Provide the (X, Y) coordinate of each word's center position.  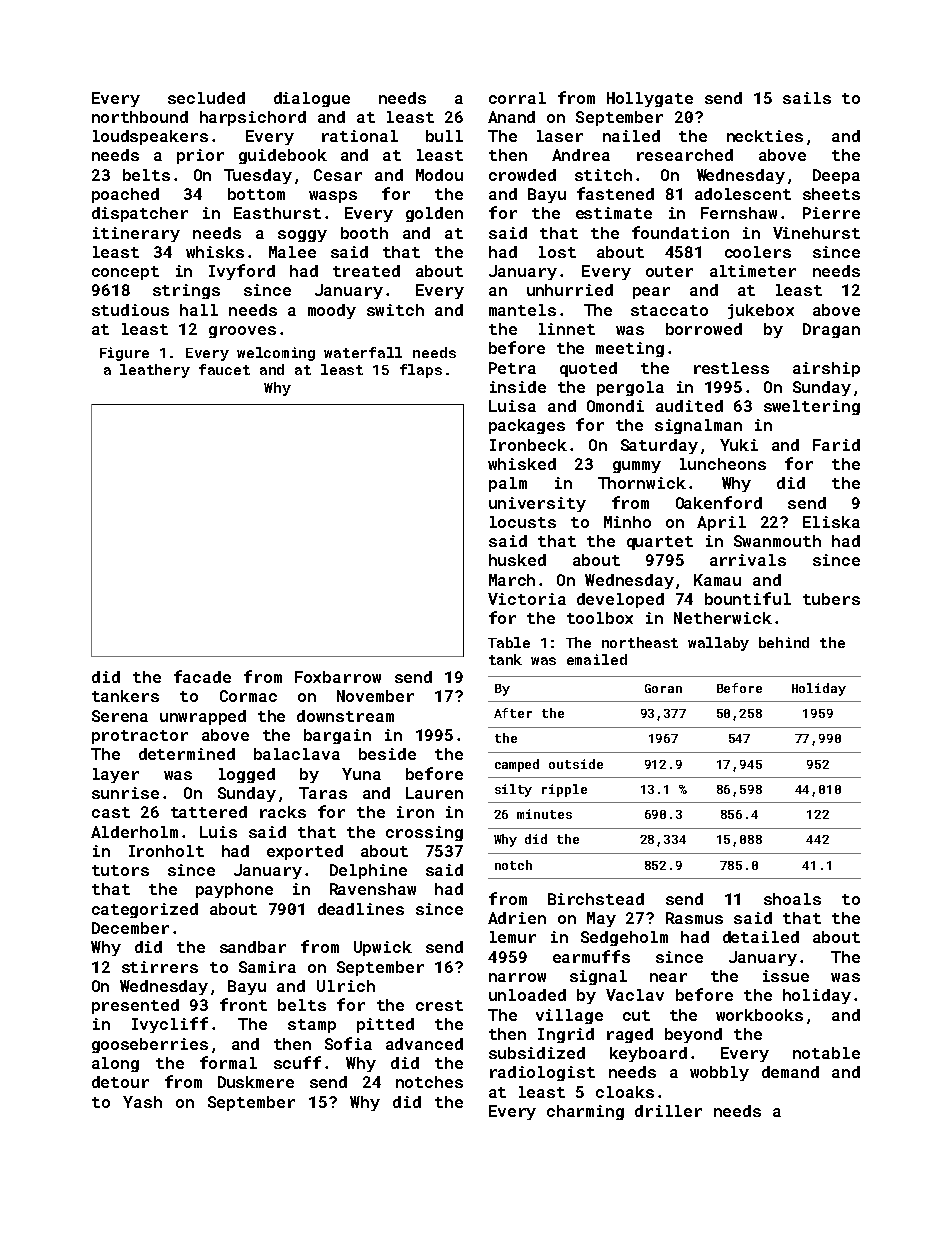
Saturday (659, 446)
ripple (564, 790)
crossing (424, 833)
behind (784, 642)
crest (439, 1005)
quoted (588, 369)
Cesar (338, 175)
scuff (297, 1062)
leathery (155, 371)
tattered (209, 812)
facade (202, 676)
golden (434, 214)
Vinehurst (816, 233)
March (512, 580)
